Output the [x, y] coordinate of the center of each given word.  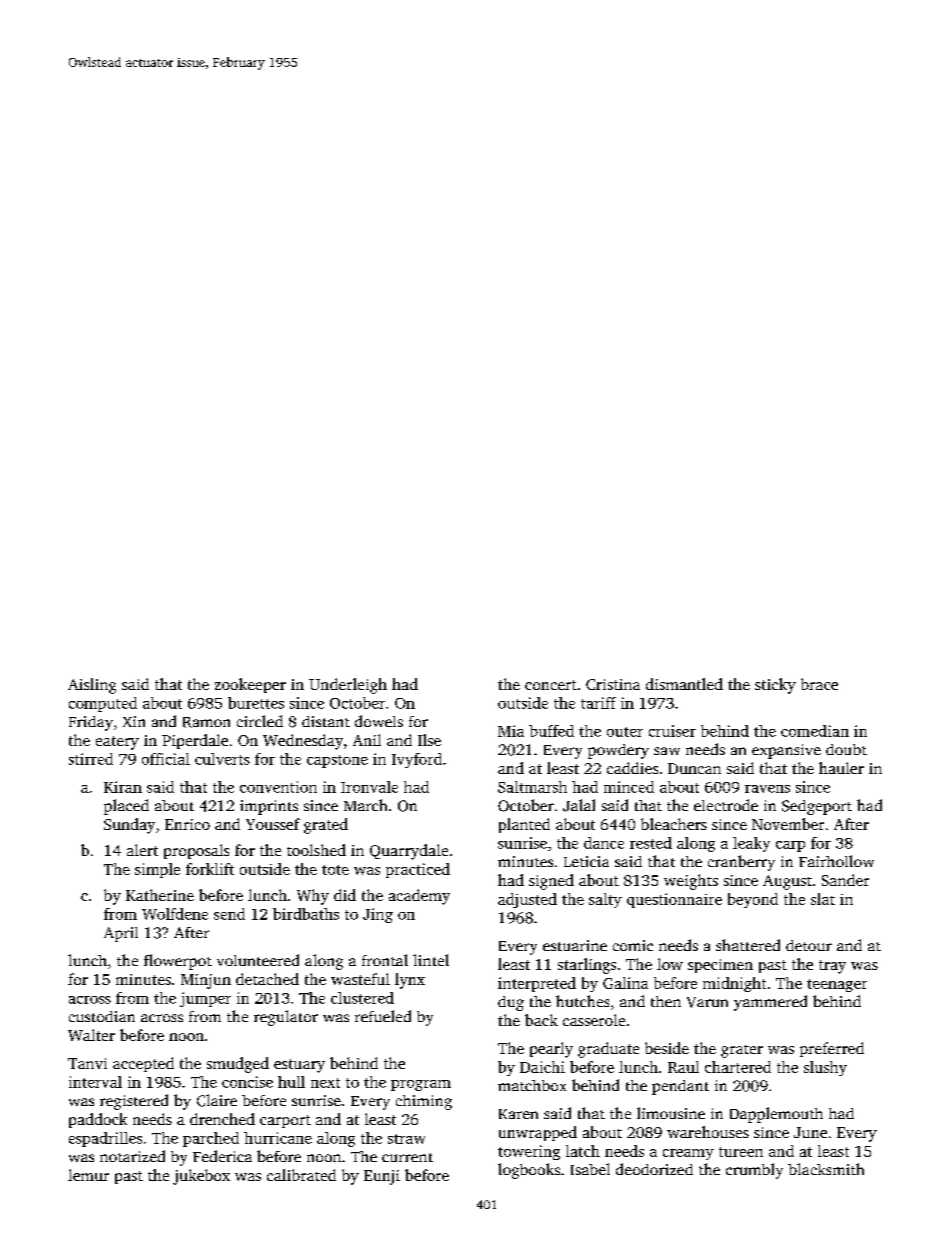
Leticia [586, 861]
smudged [238, 1065]
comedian [815, 731]
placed [126, 807]
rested [651, 843]
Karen [518, 1114]
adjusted [527, 900]
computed [103, 704]
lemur [88, 1175]
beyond [753, 900]
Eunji [382, 1177]
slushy [825, 1068]
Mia [511, 731]
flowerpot [178, 962]
